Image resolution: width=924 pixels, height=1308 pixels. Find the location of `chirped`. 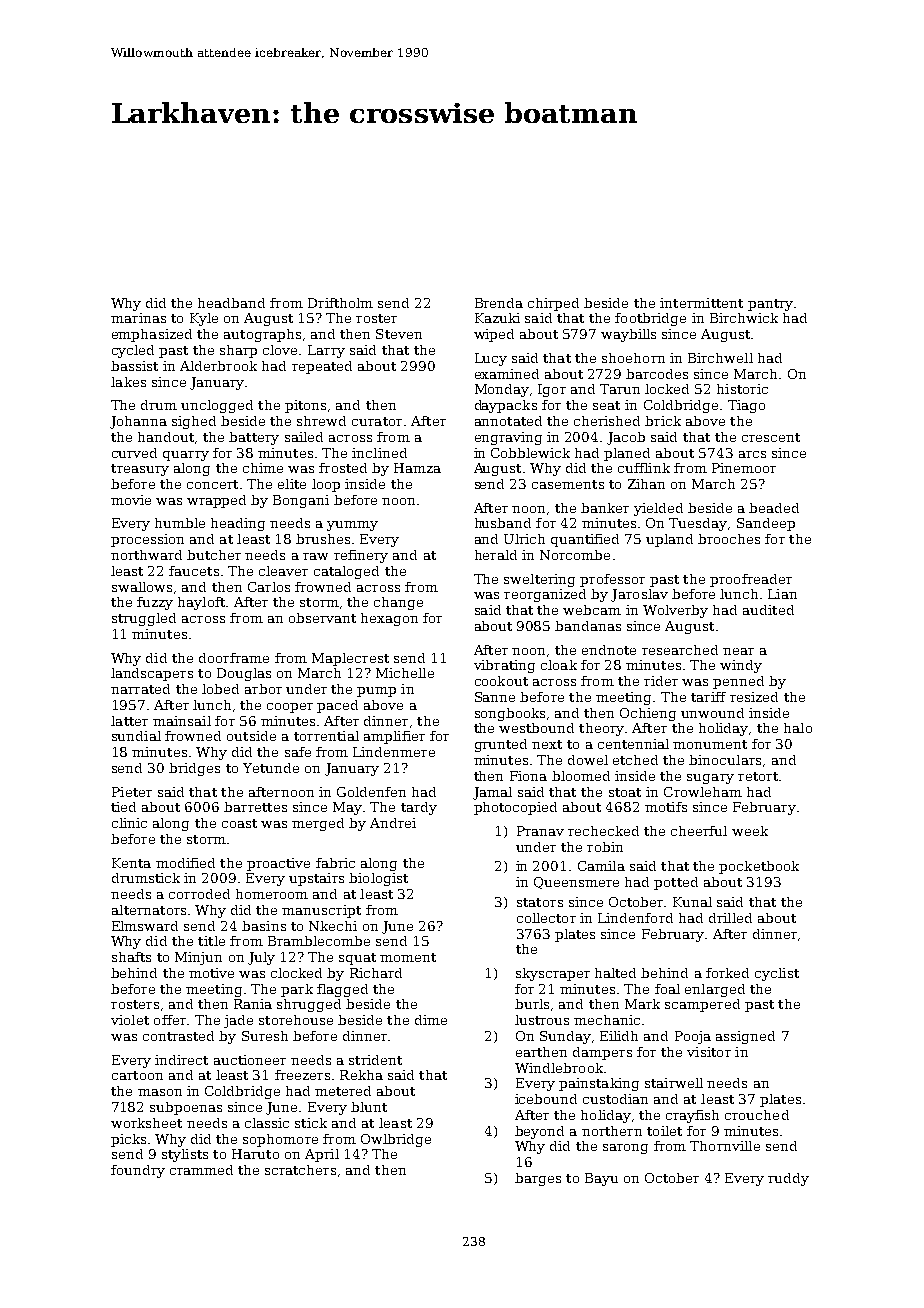

chirped is located at coordinates (553, 304).
